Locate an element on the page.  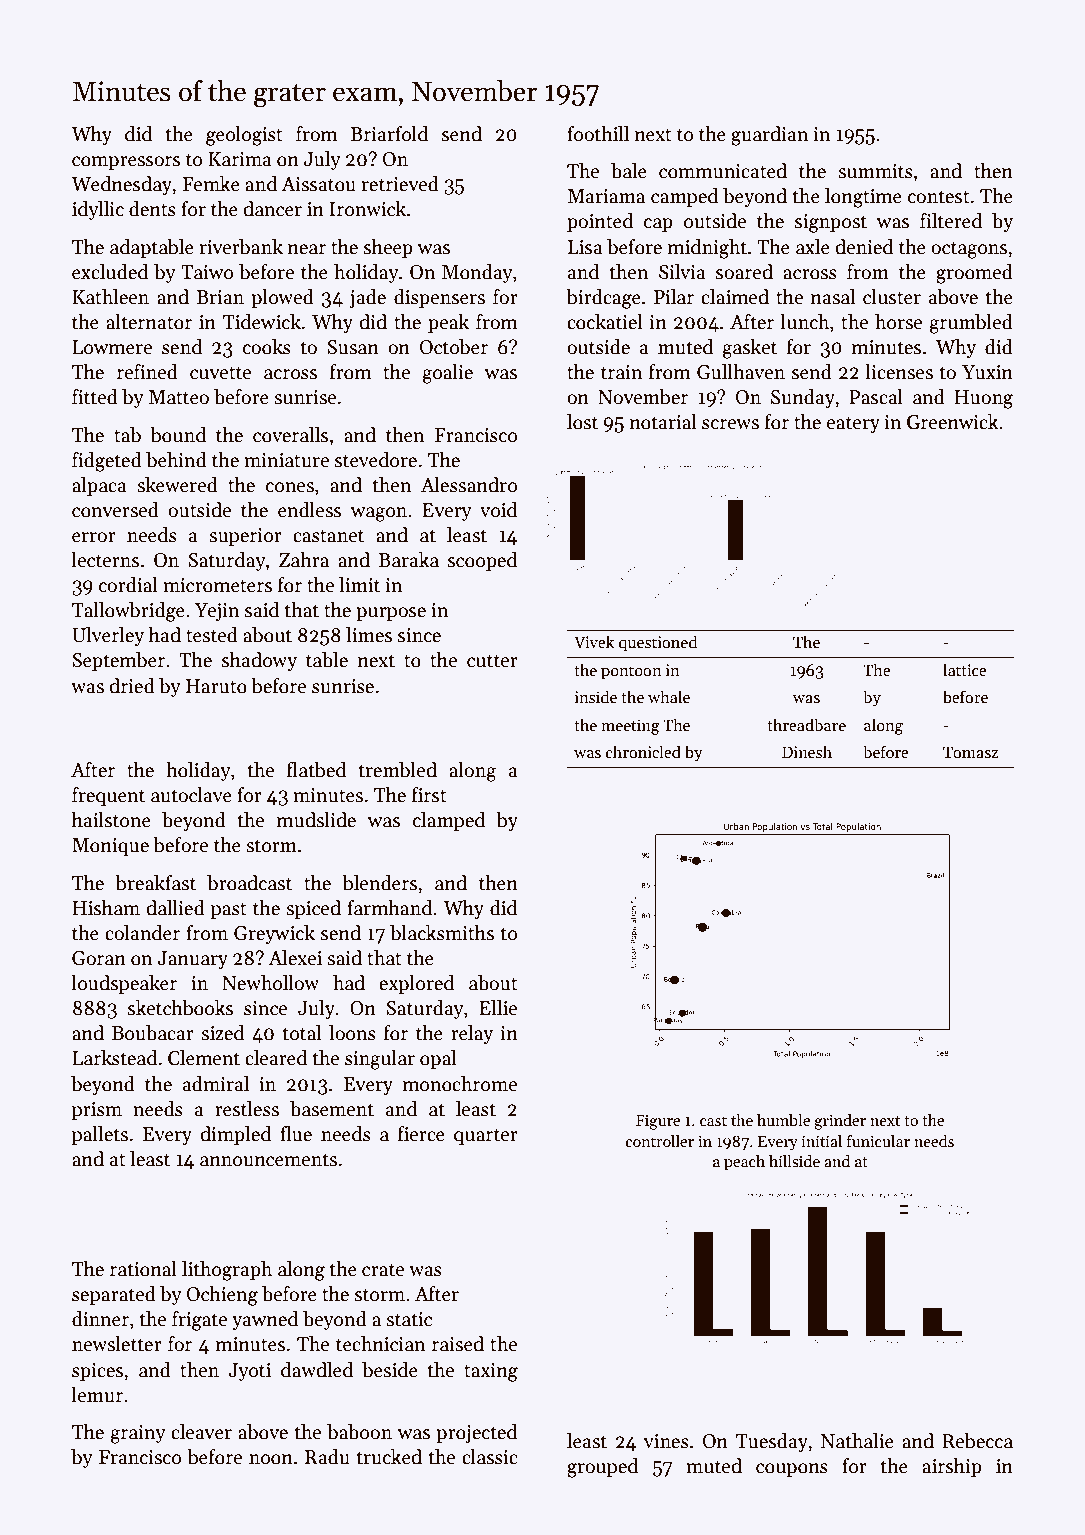
Hisham is located at coordinates (106, 908).
